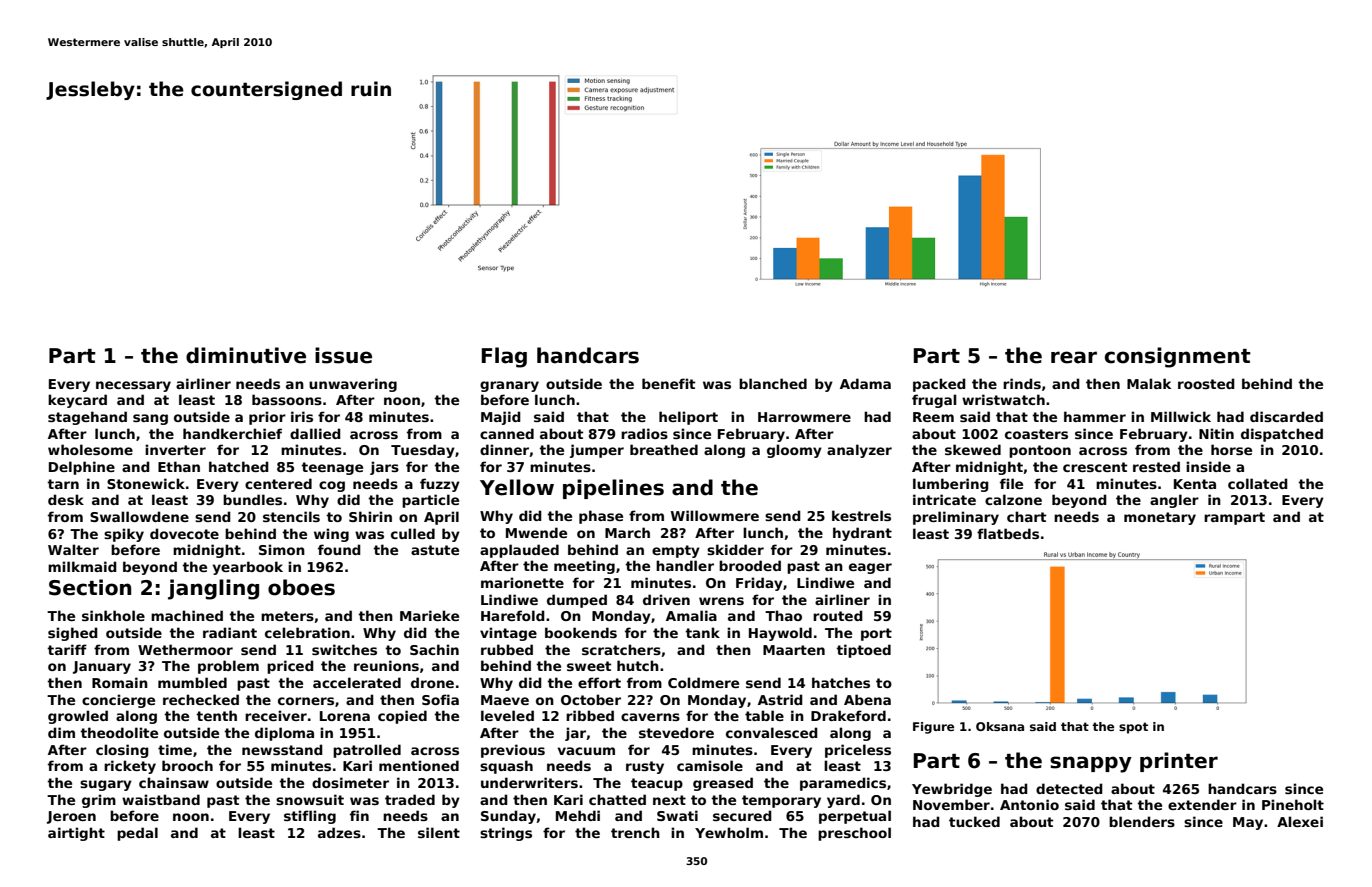 This page has height=887, width=1372. I want to click on detected, so click(1069, 788).
